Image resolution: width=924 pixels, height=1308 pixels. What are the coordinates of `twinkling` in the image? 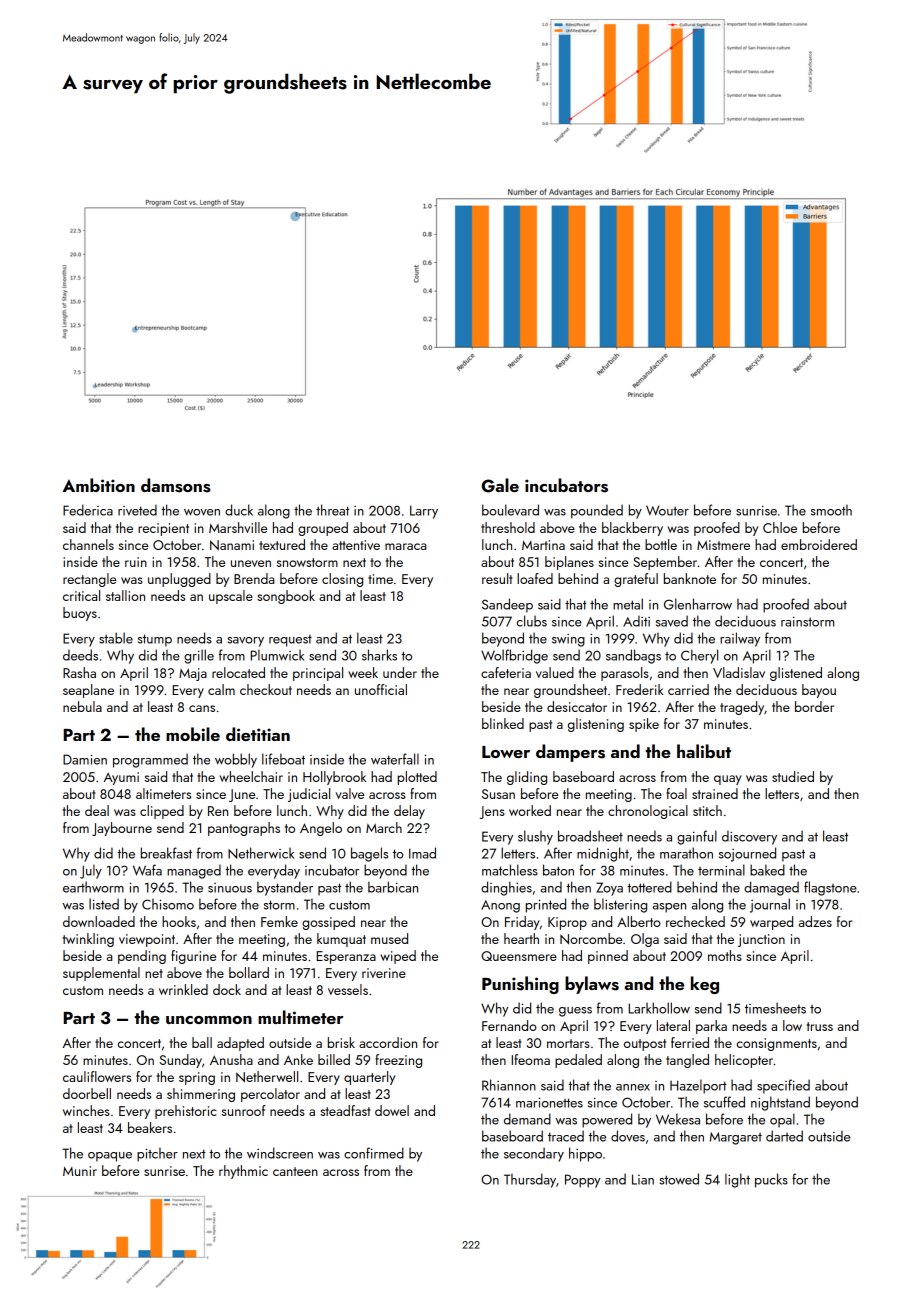 It's located at (88, 940).
